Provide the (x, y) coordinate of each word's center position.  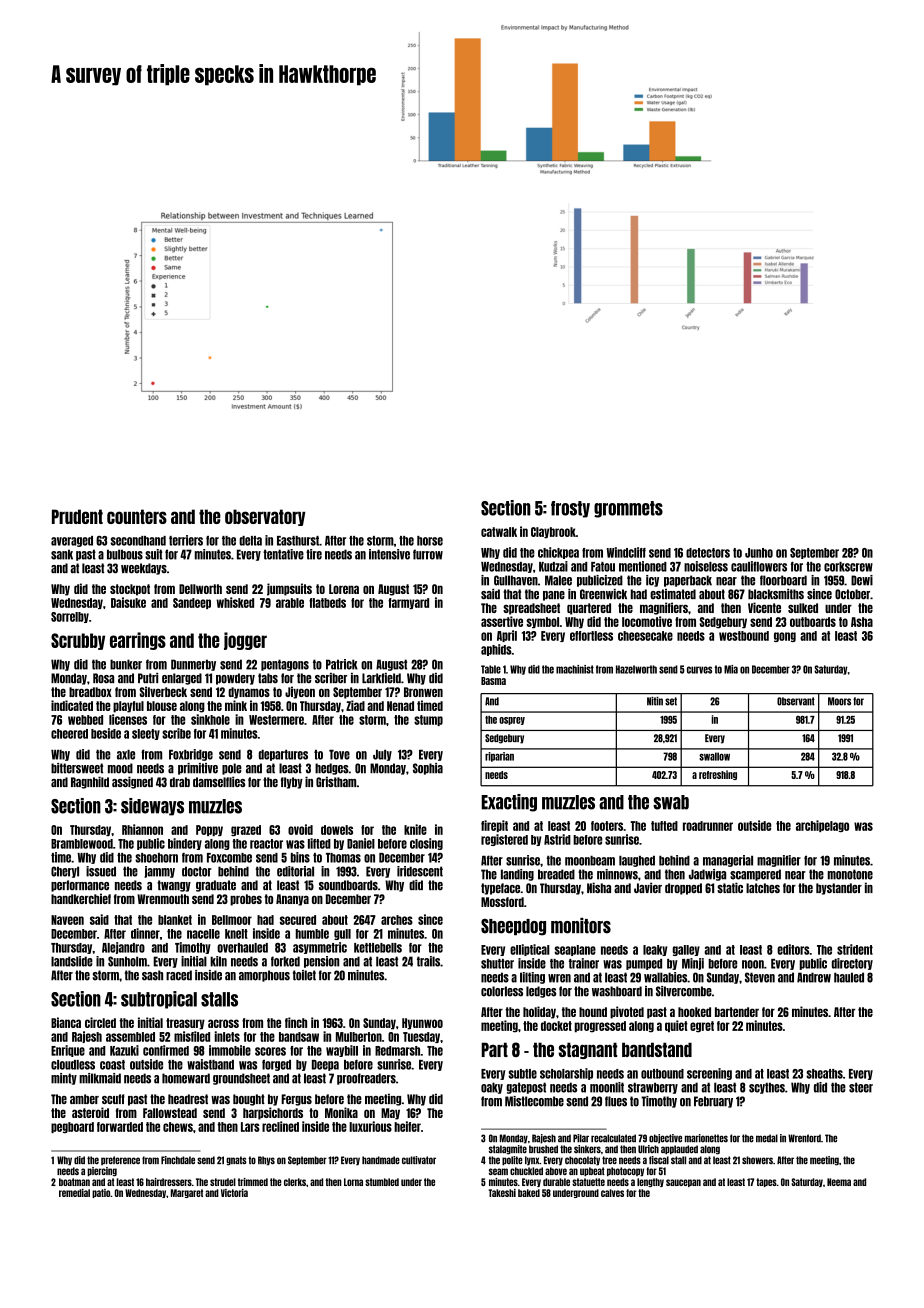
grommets (628, 509)
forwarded (120, 1127)
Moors (839, 701)
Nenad (400, 706)
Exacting (509, 803)
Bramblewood (82, 844)
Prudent (77, 516)
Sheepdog (513, 927)
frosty (570, 509)
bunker (126, 664)
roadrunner (708, 826)
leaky (655, 950)
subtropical (159, 1000)
